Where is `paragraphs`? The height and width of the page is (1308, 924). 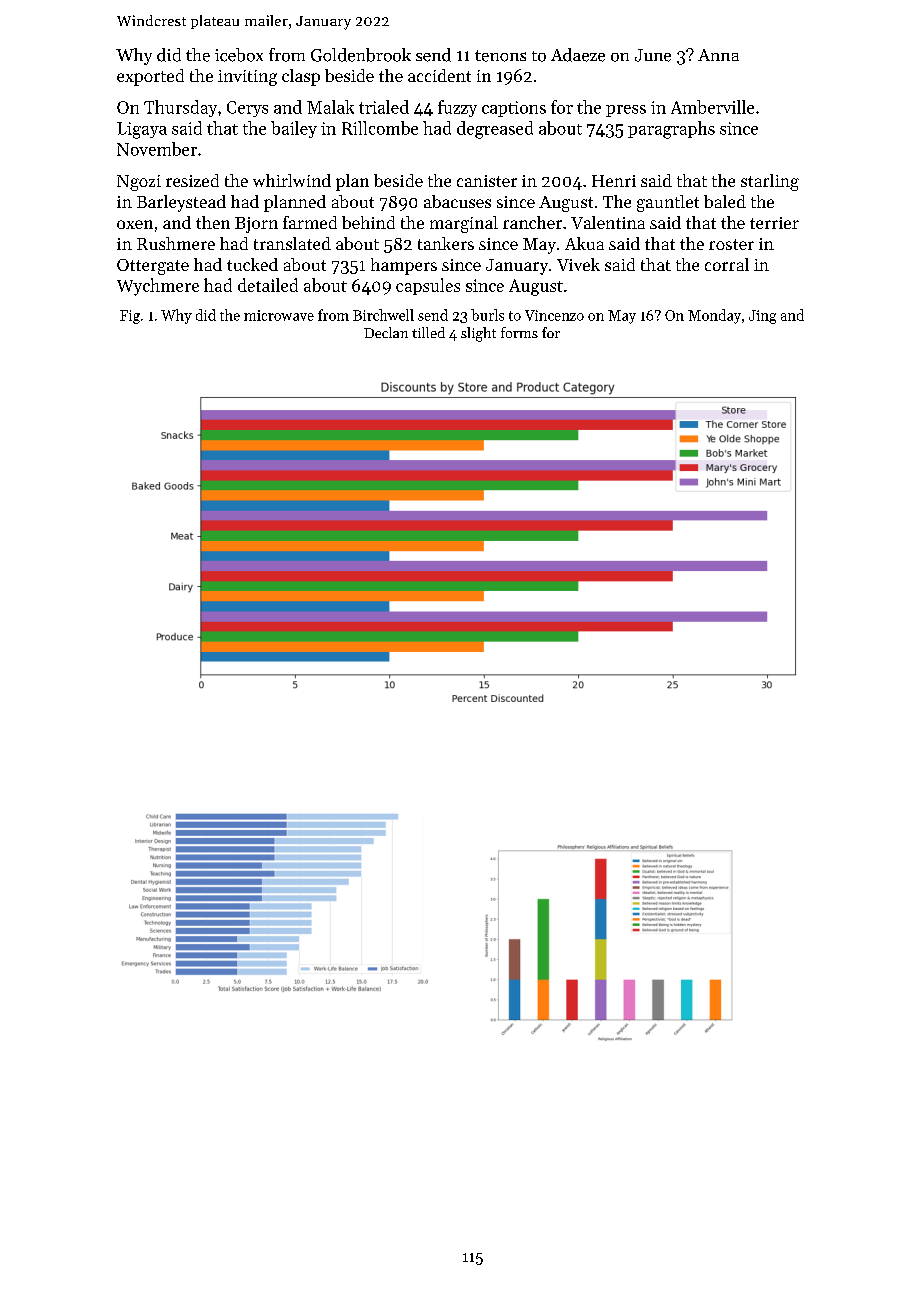
paragraphs is located at coordinates (671, 130).
